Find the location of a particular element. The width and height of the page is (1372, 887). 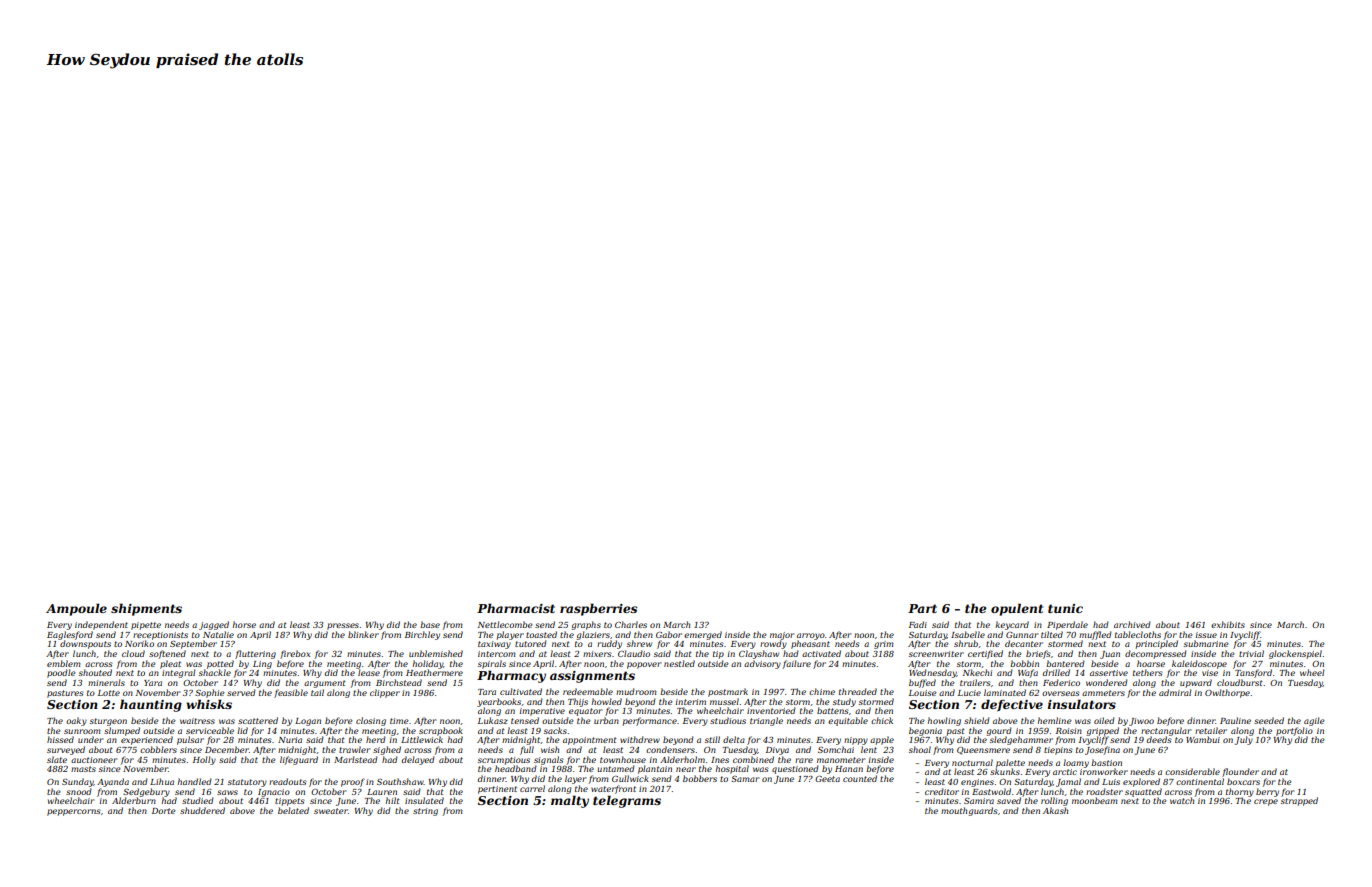

raspberries is located at coordinates (598, 609).
